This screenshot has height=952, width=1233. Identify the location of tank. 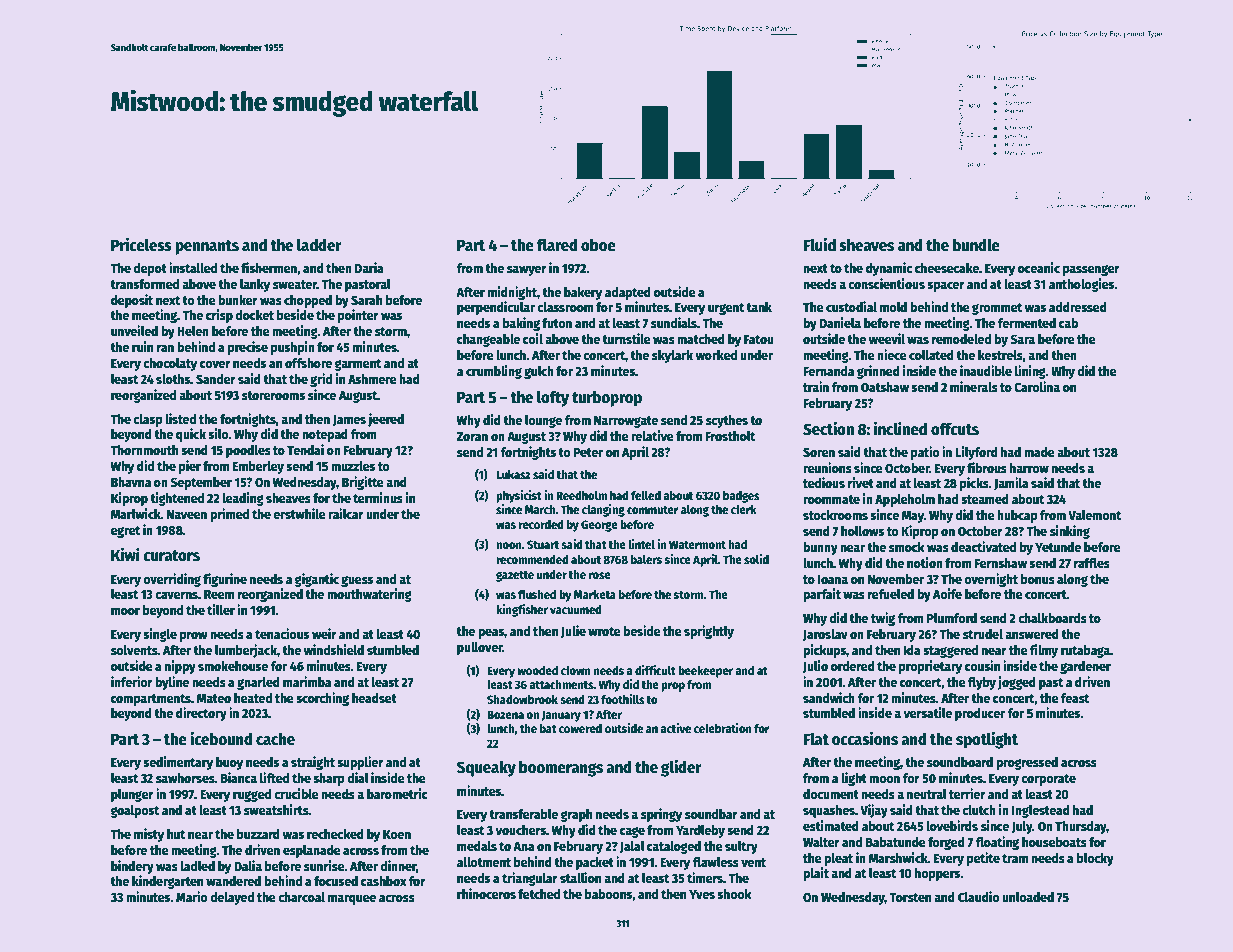
(759, 307).
